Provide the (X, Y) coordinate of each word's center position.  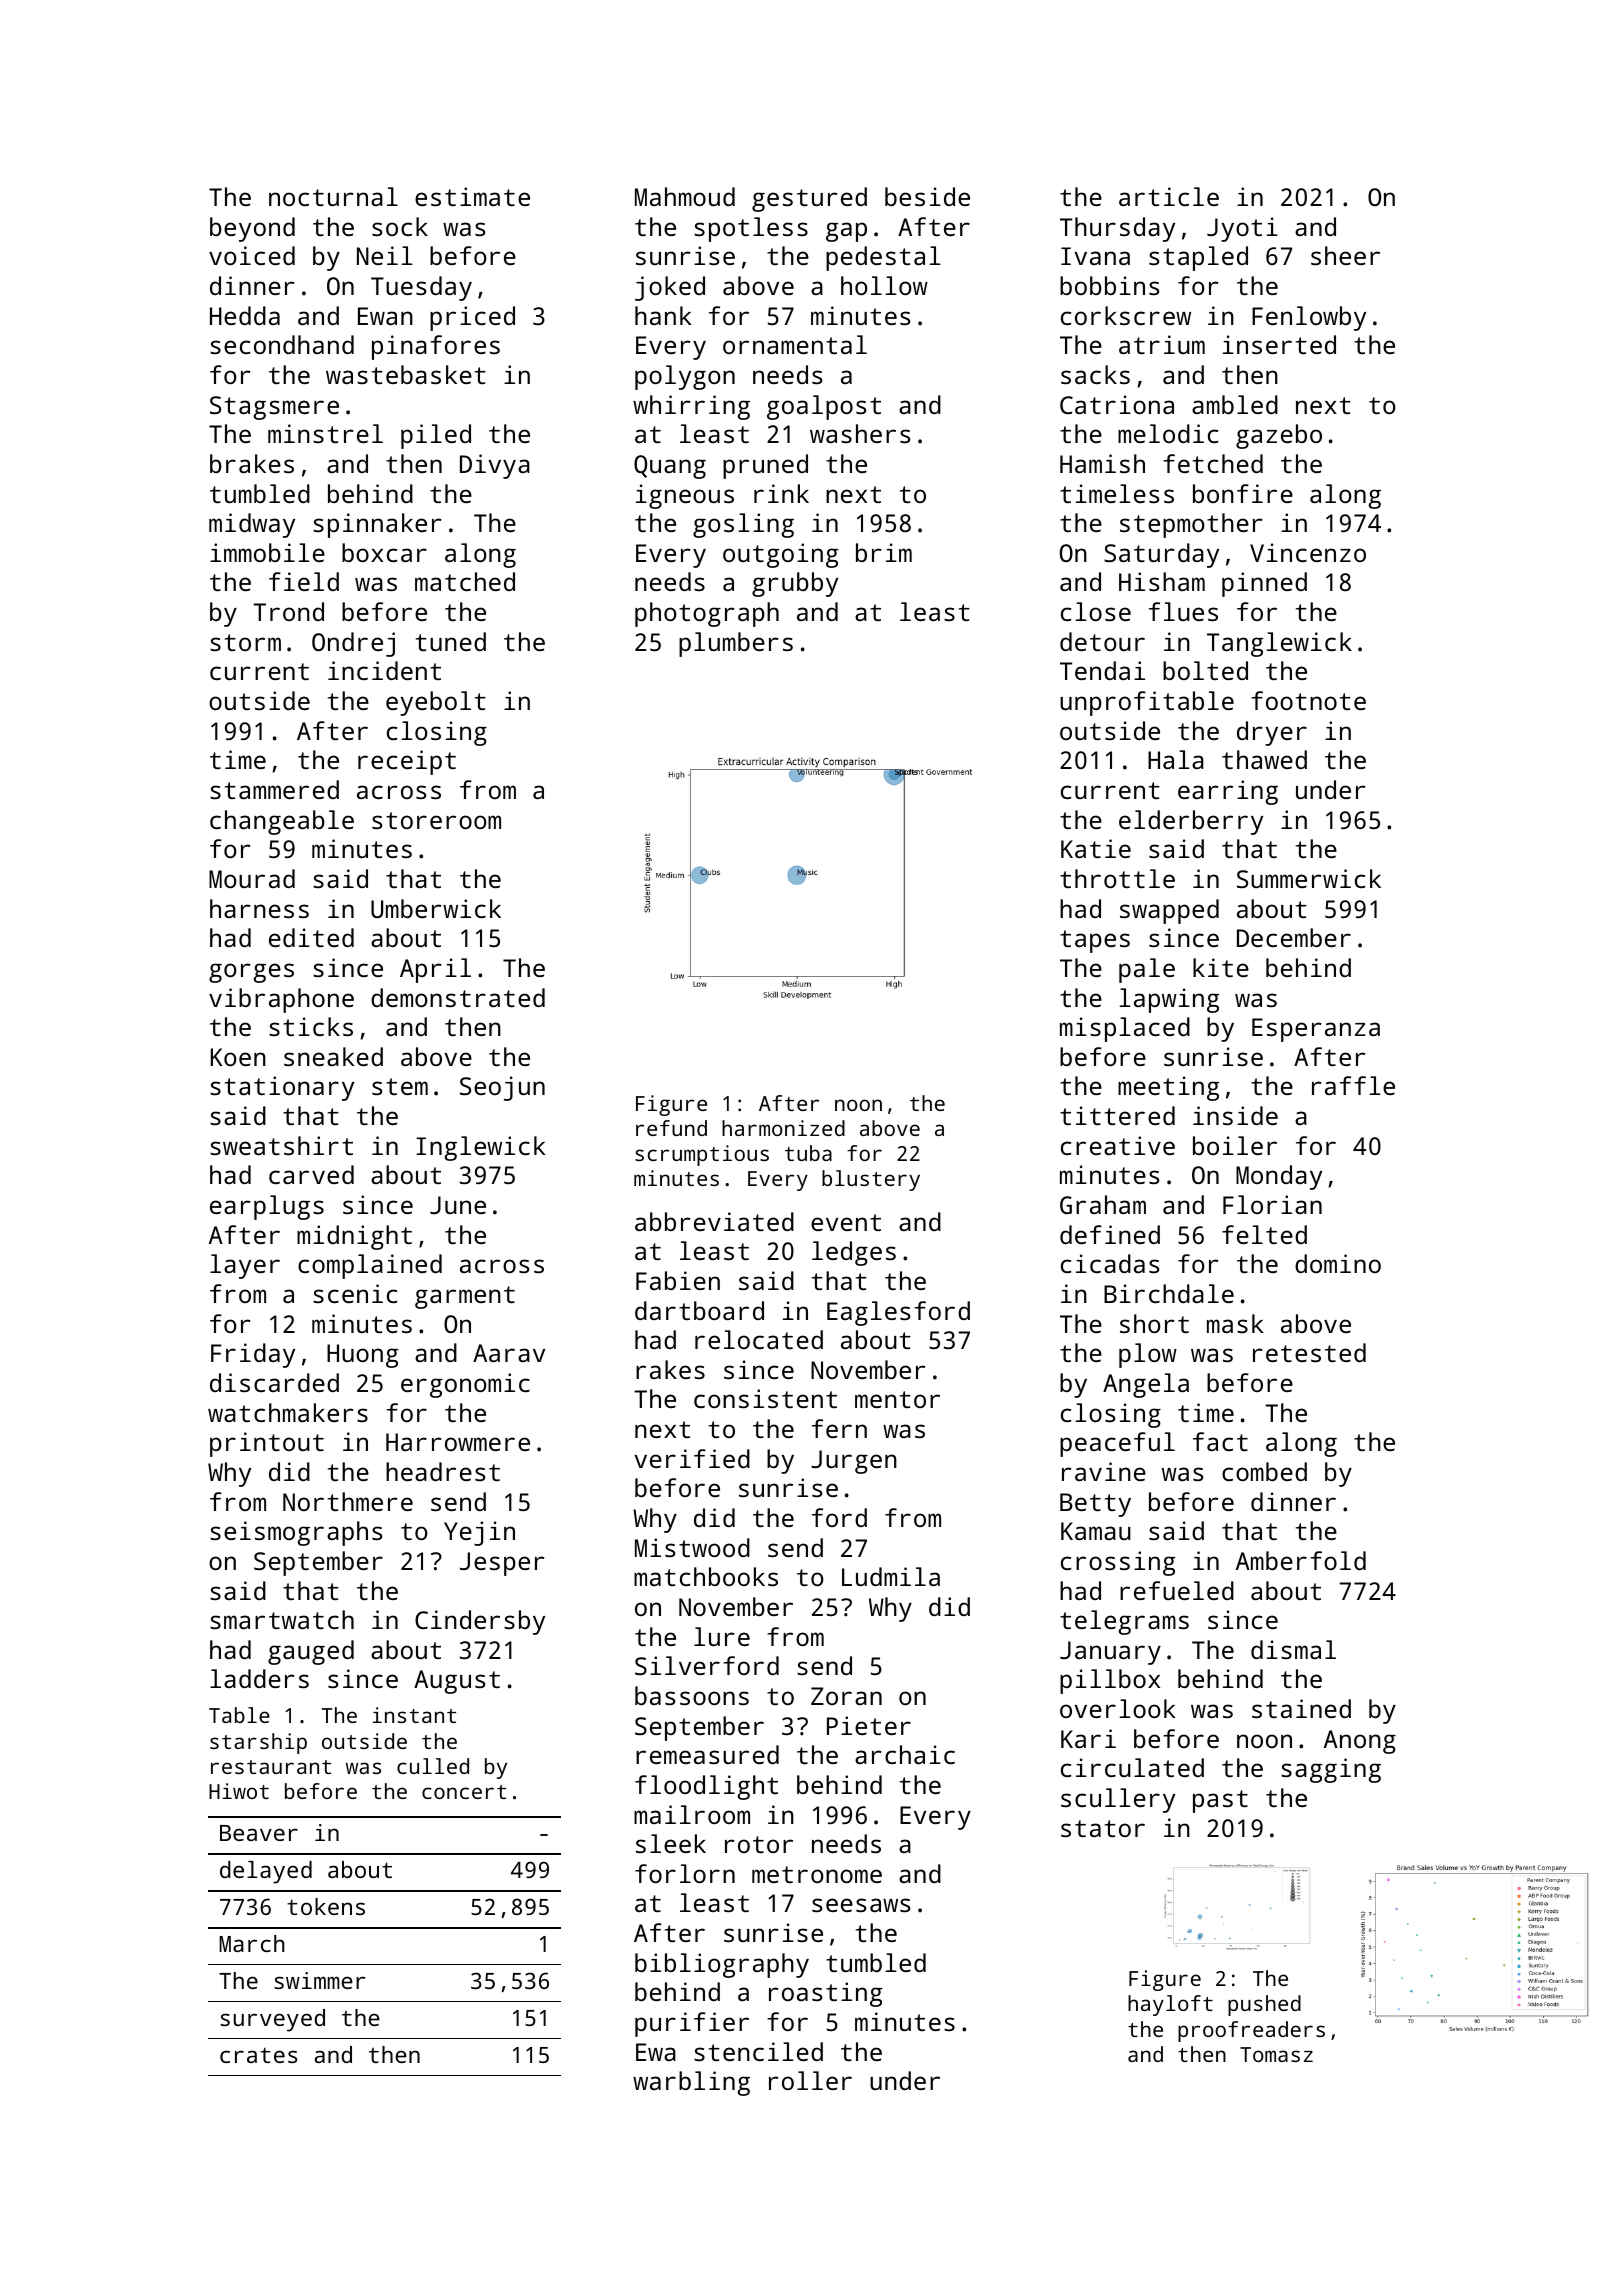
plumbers (736, 644)
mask (1235, 1323)
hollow (884, 285)
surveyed (272, 2020)
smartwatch (282, 1619)
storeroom (436, 820)
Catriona (1117, 404)
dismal (1293, 1649)
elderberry (1191, 822)
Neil (385, 255)
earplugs (267, 1207)
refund (671, 1128)
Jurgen (854, 1462)
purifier (692, 2024)
